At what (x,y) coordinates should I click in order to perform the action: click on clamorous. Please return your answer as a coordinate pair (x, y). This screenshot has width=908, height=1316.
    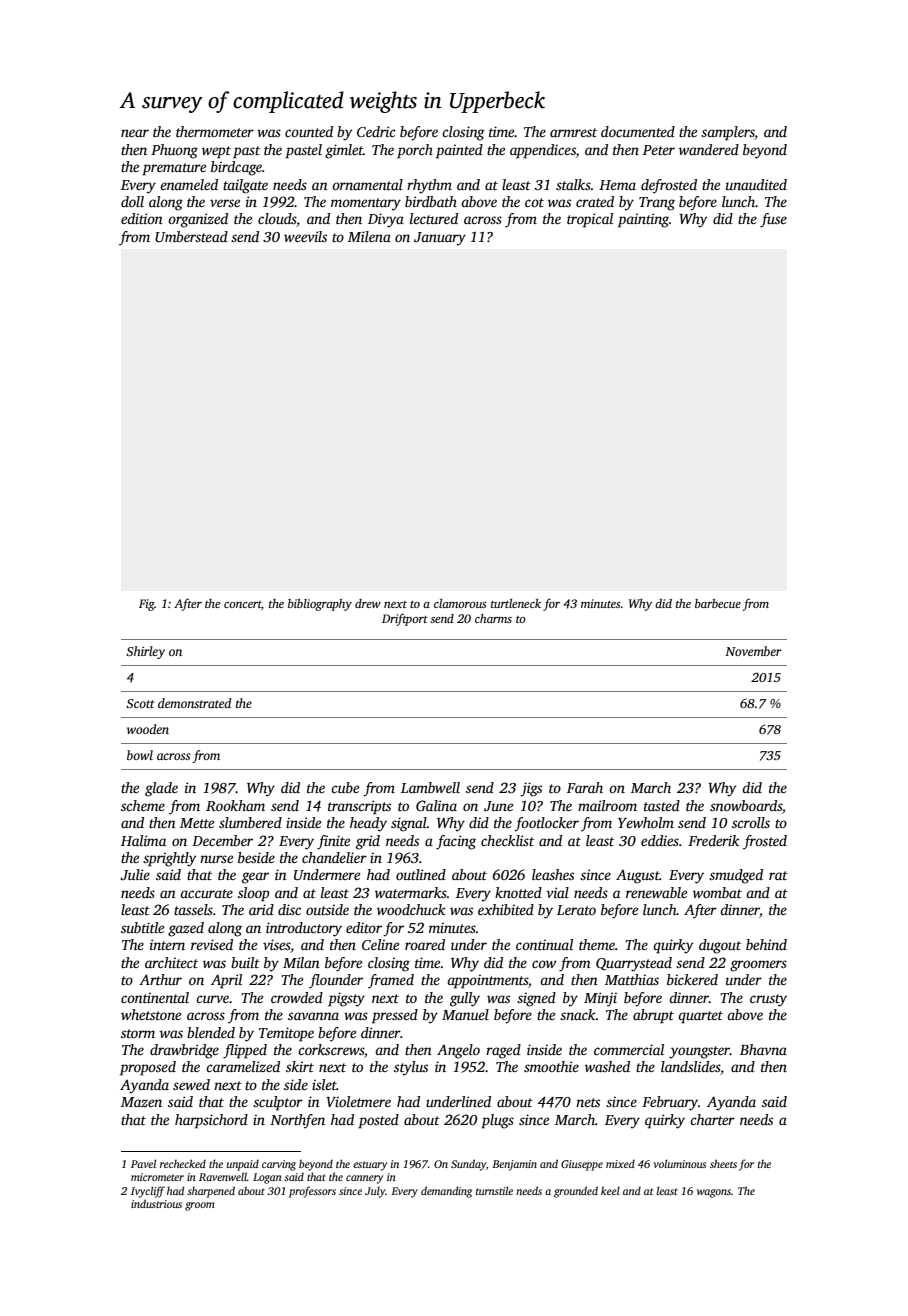
    Looking at the image, I should click on (460, 603).
